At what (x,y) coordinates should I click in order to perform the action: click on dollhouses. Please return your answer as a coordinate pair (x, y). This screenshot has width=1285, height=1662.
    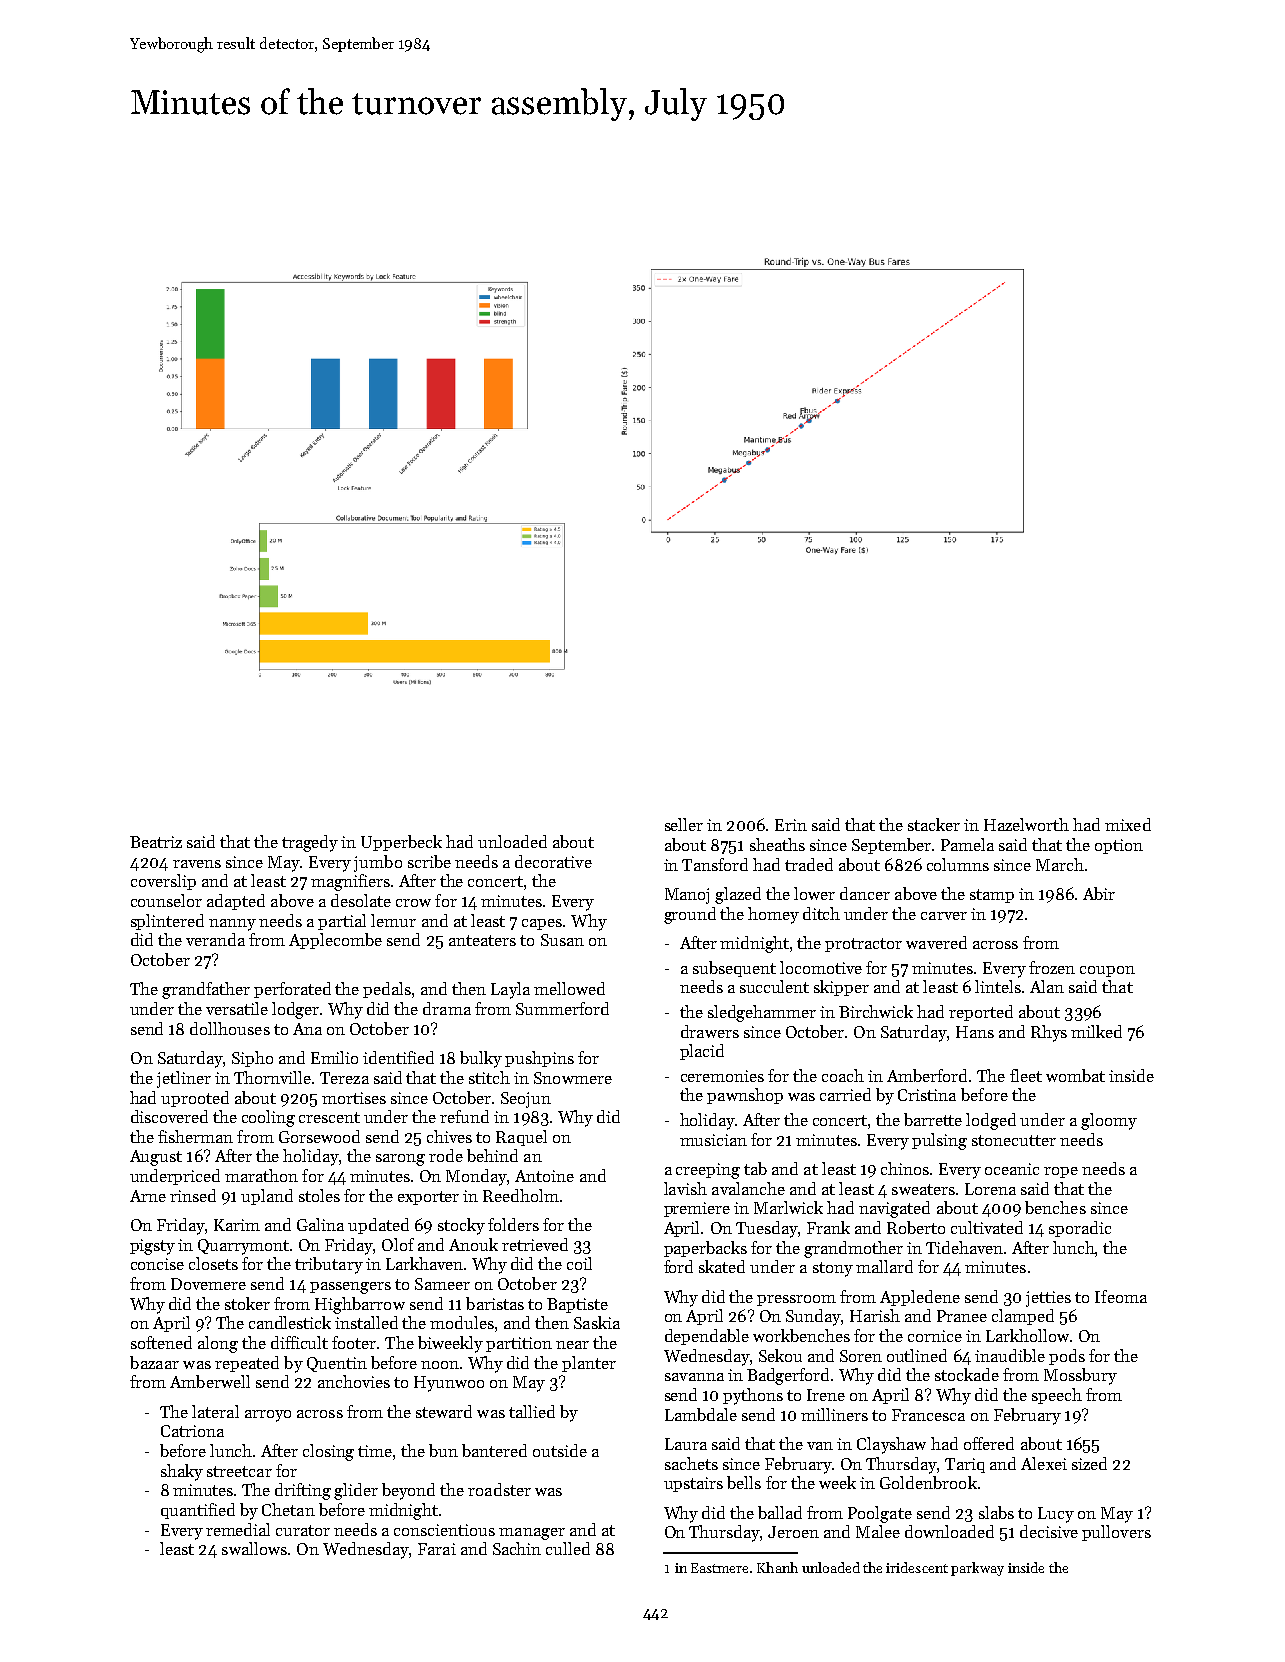
    Looking at the image, I should click on (230, 1028).
